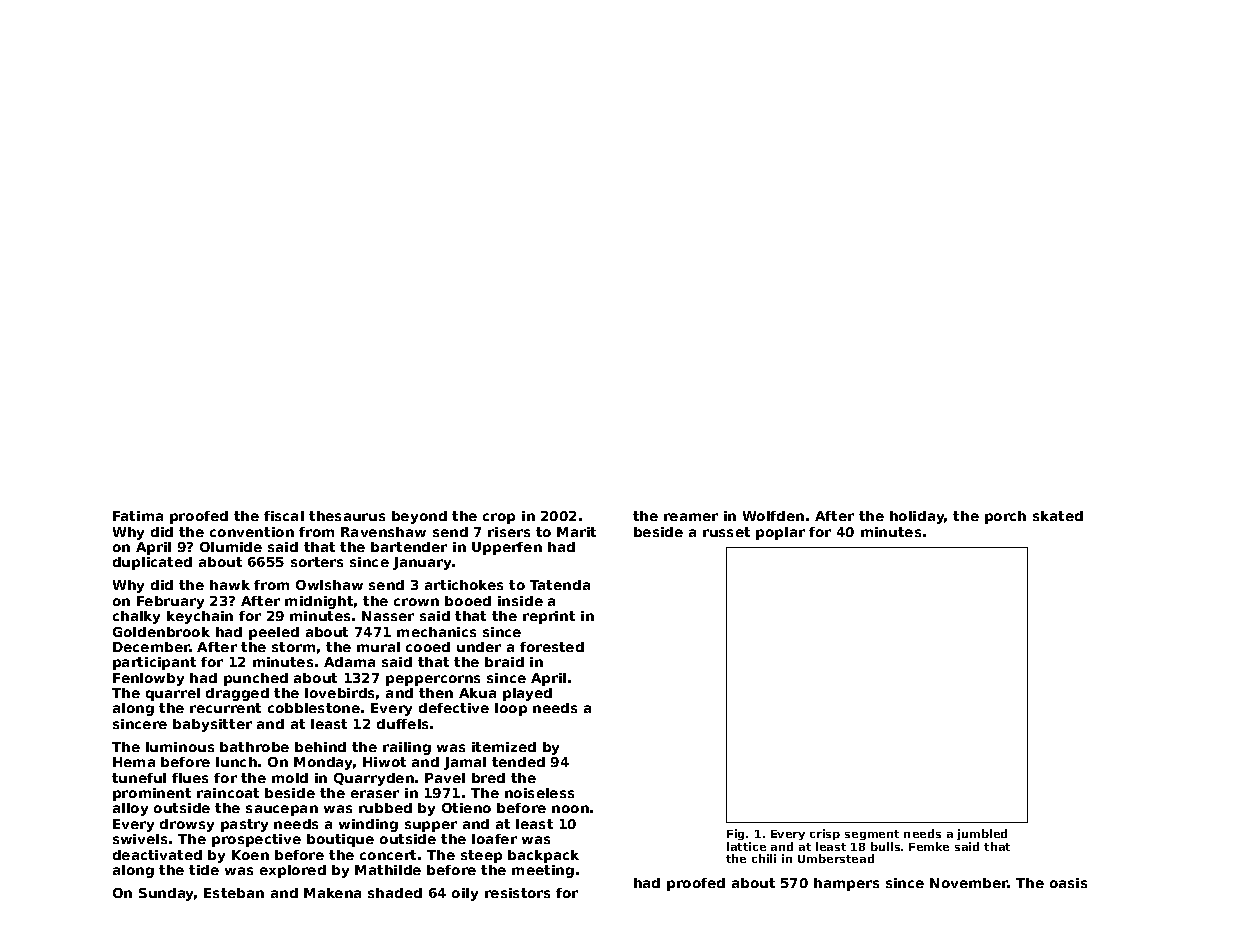 The height and width of the page is (952, 1233). Describe the element at coordinates (368, 825) in the page. I see `winding` at that location.
